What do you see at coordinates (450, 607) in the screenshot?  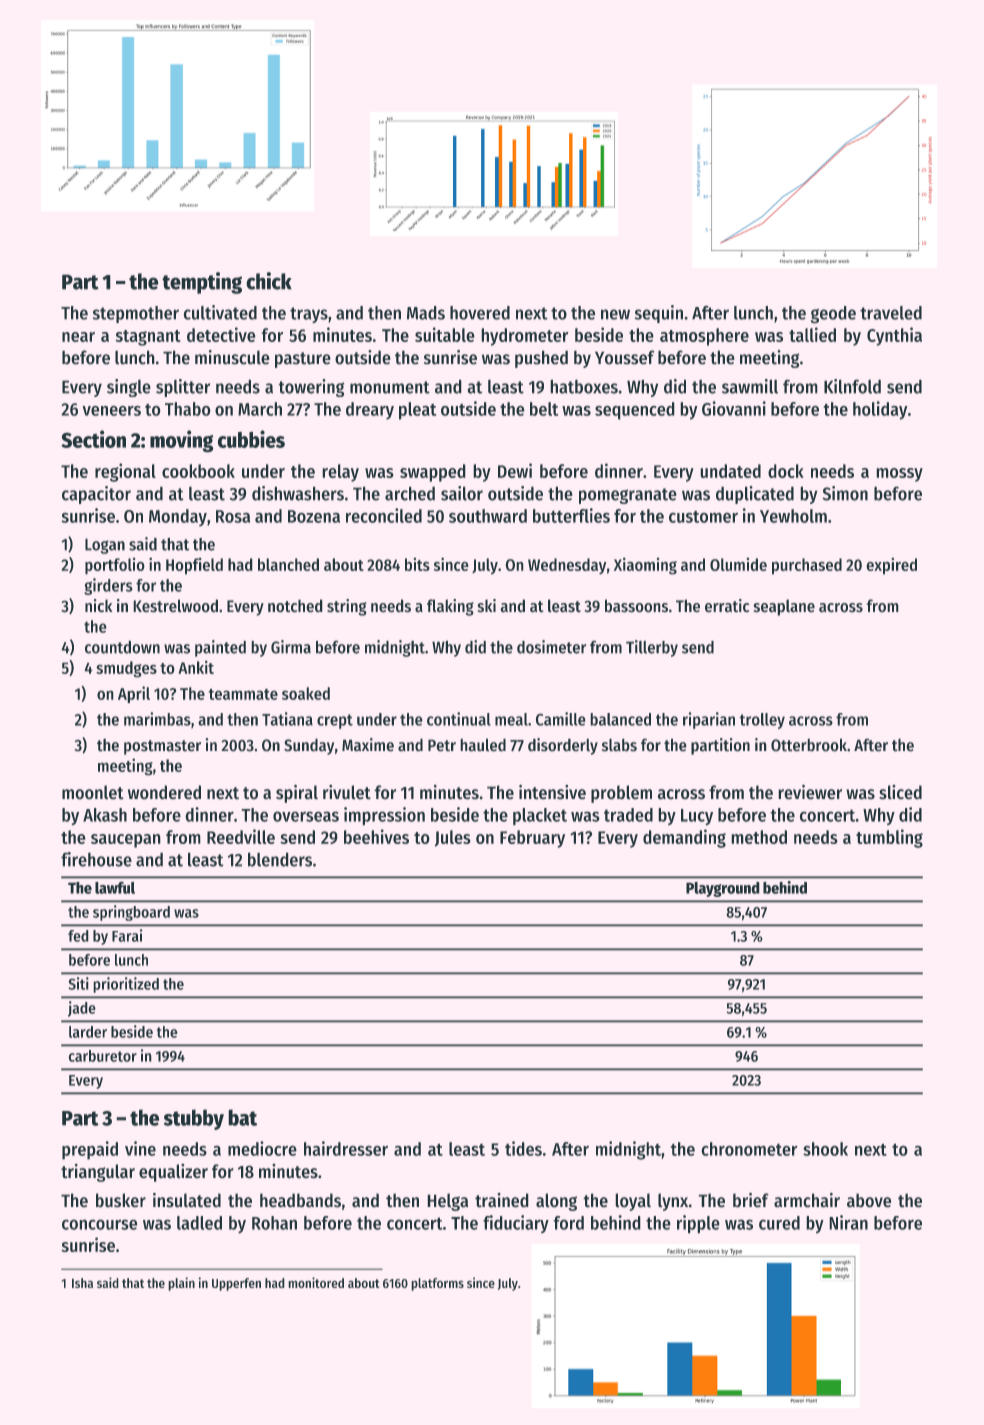 I see `flaking` at bounding box center [450, 607].
